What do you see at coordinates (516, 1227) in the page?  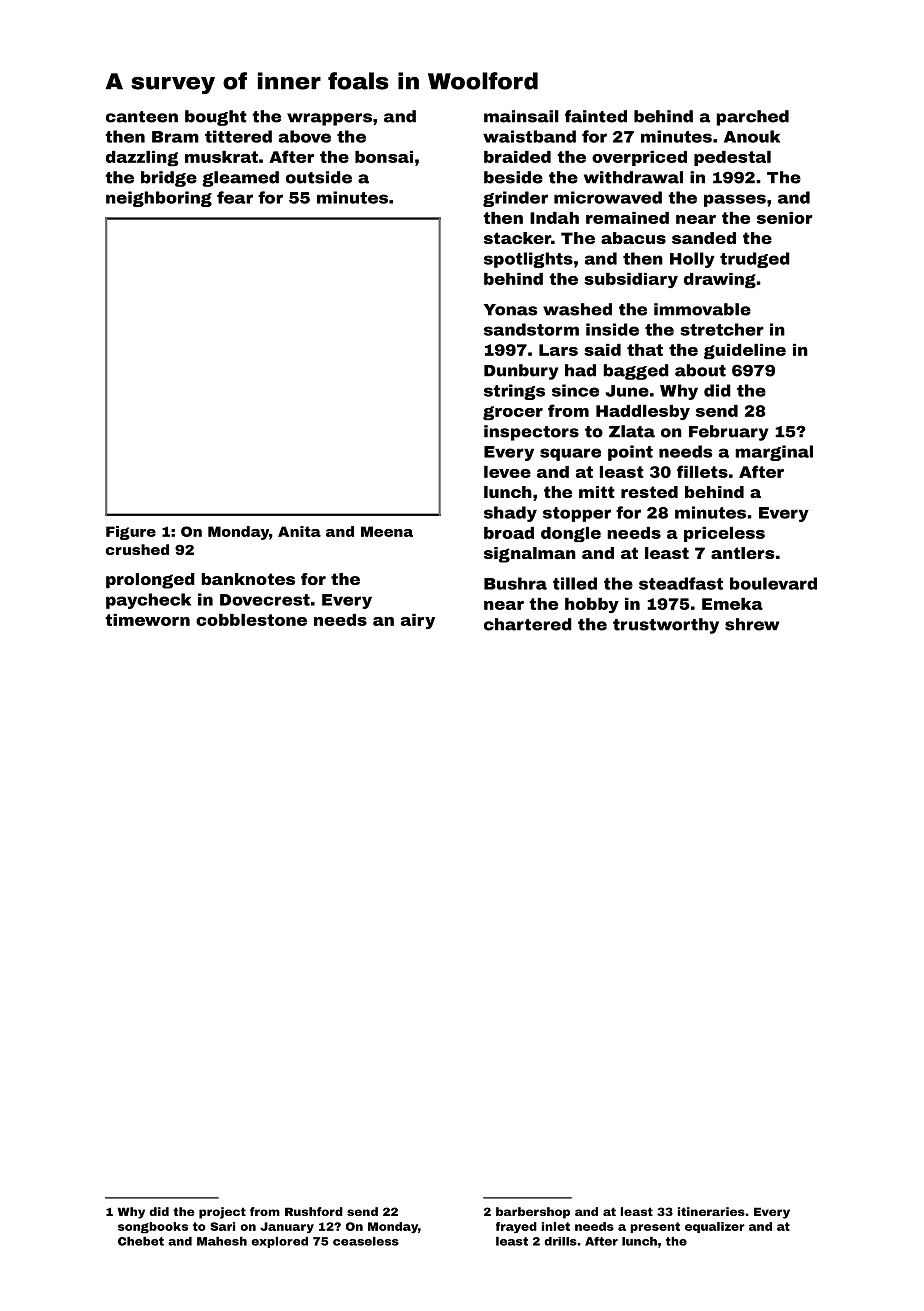 I see `frayed` at bounding box center [516, 1227].
